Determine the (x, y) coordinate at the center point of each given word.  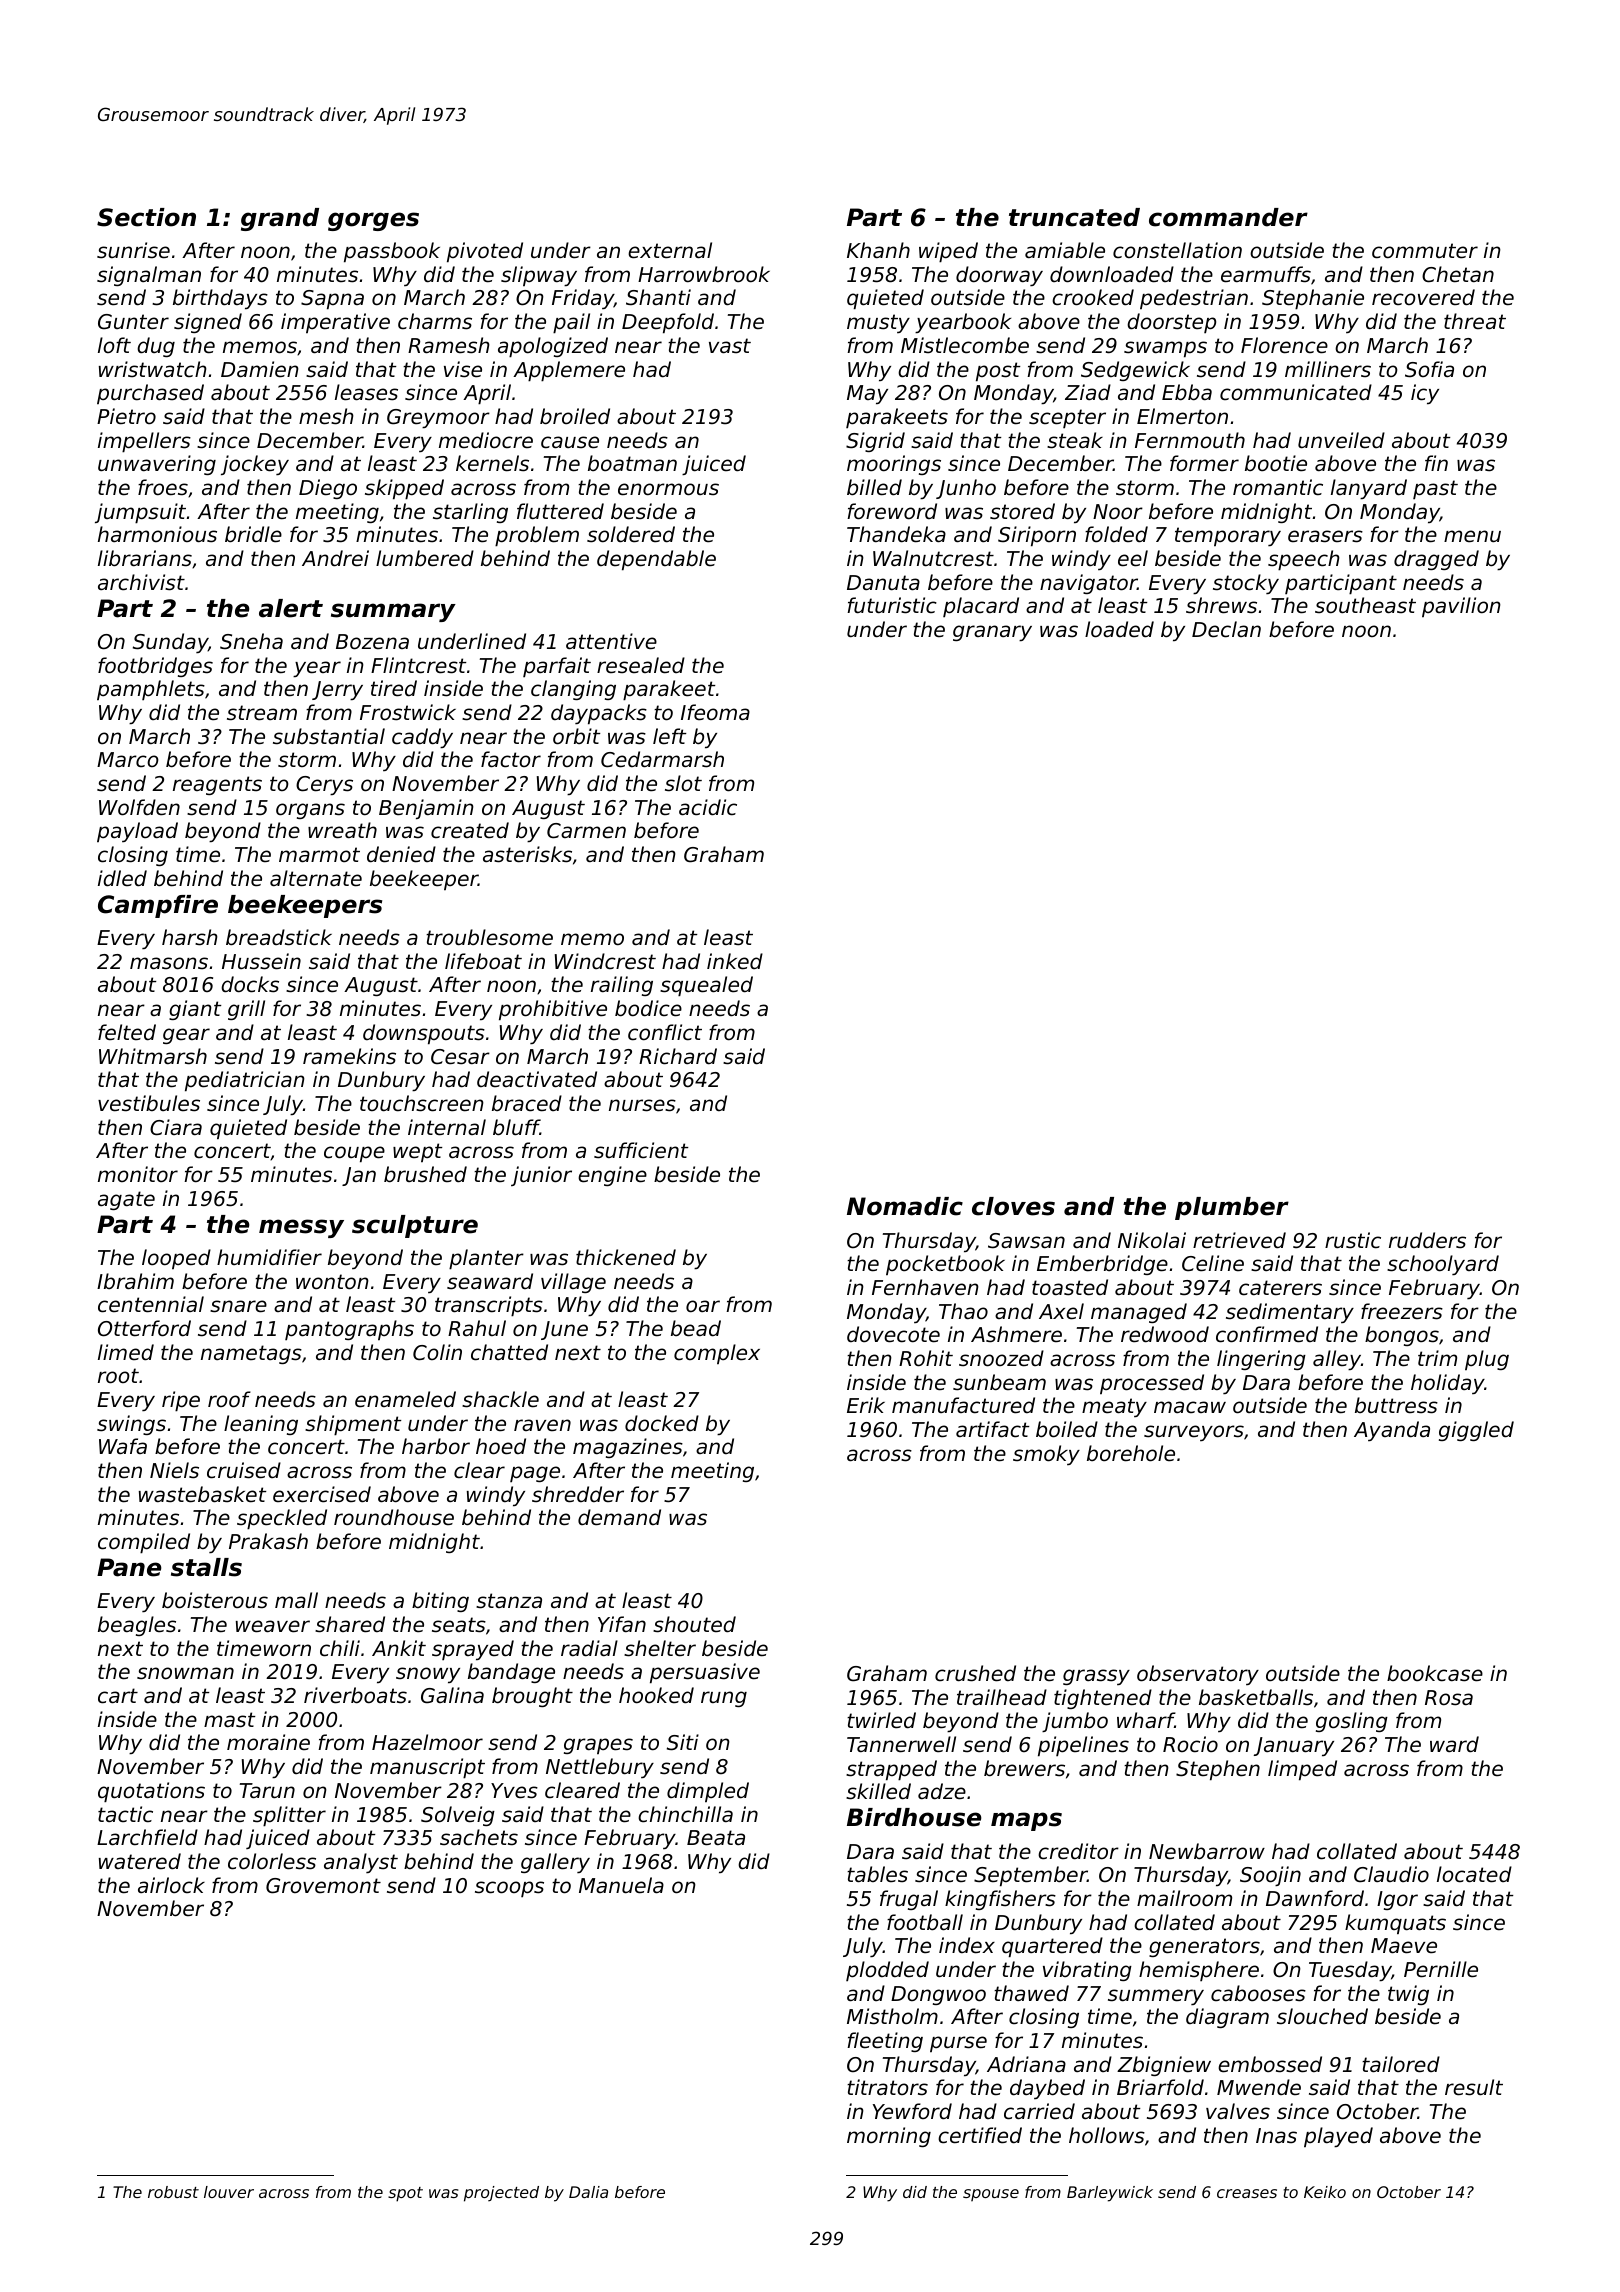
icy (1425, 394)
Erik (866, 1405)
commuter (1425, 251)
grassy (1096, 1677)
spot (405, 2194)
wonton (332, 1282)
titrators (887, 2087)
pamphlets (151, 690)
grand (280, 219)
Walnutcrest (933, 558)
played (1338, 2137)
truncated (1074, 217)
